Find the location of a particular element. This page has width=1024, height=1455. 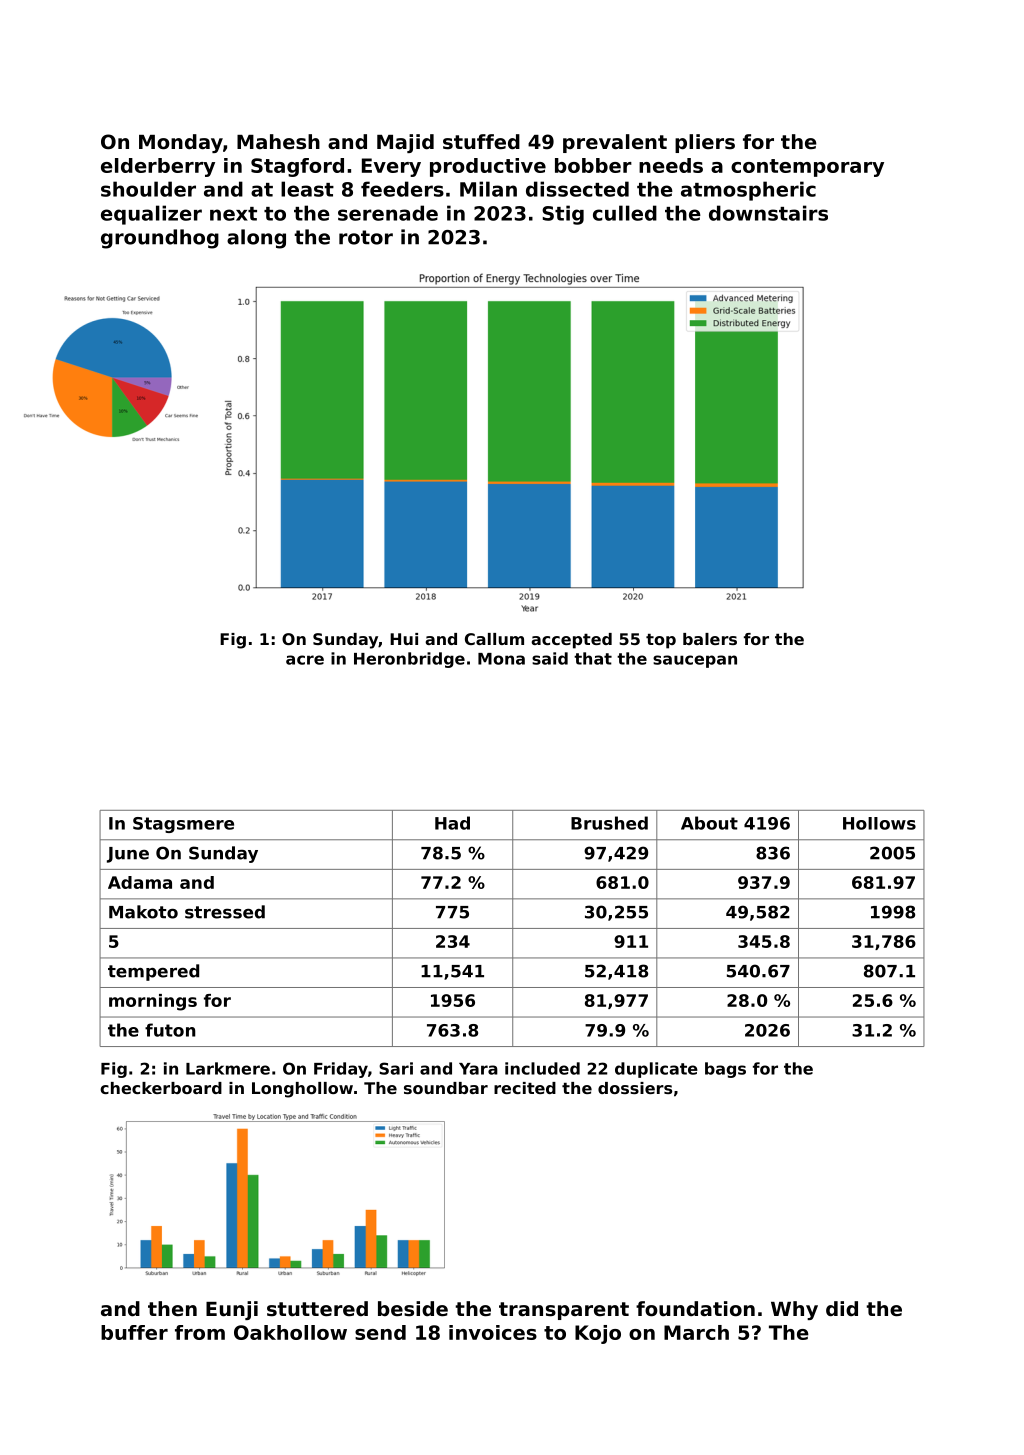

bags is located at coordinates (725, 1070).
